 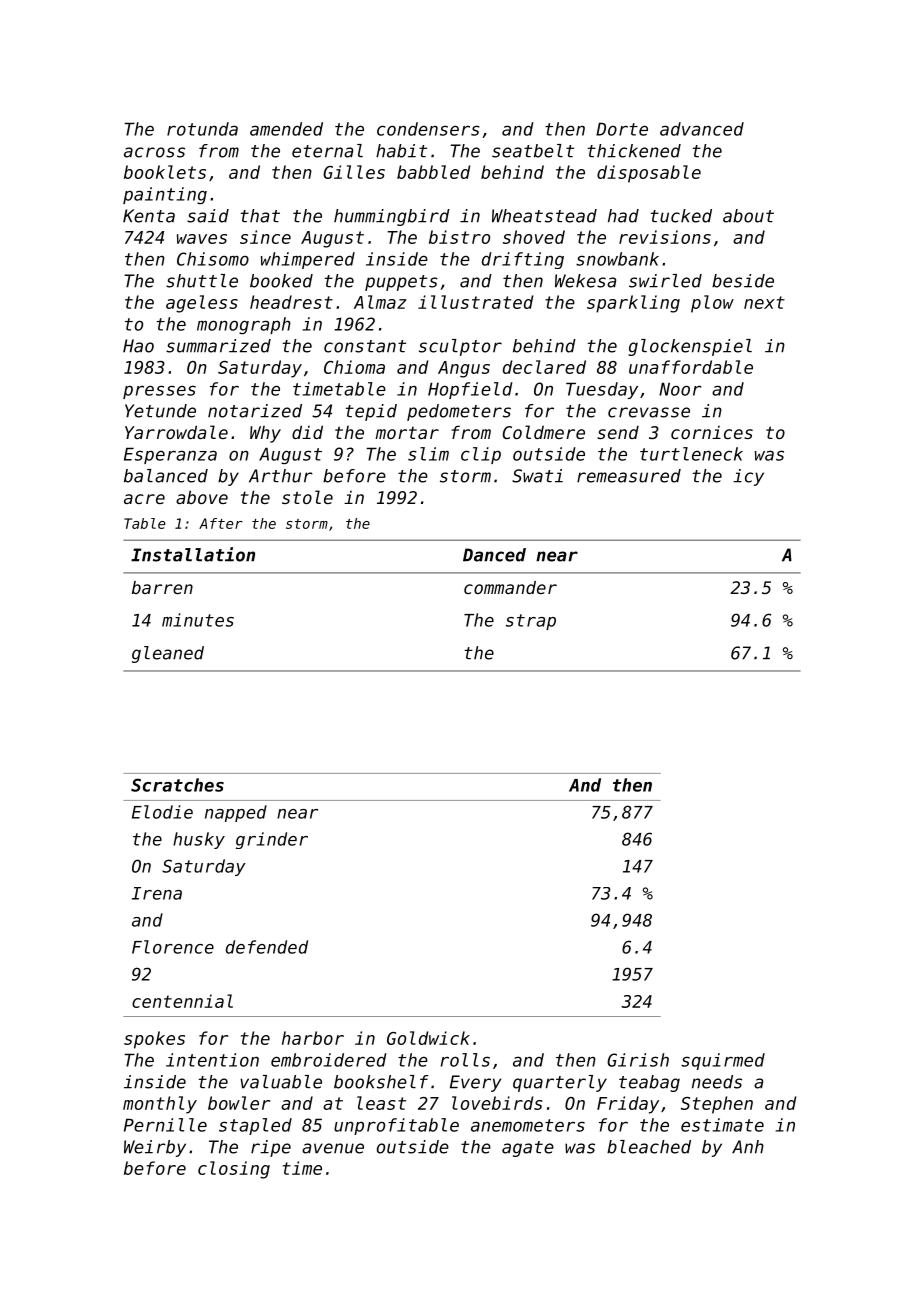 I want to click on squirmed, so click(x=723, y=1061).
